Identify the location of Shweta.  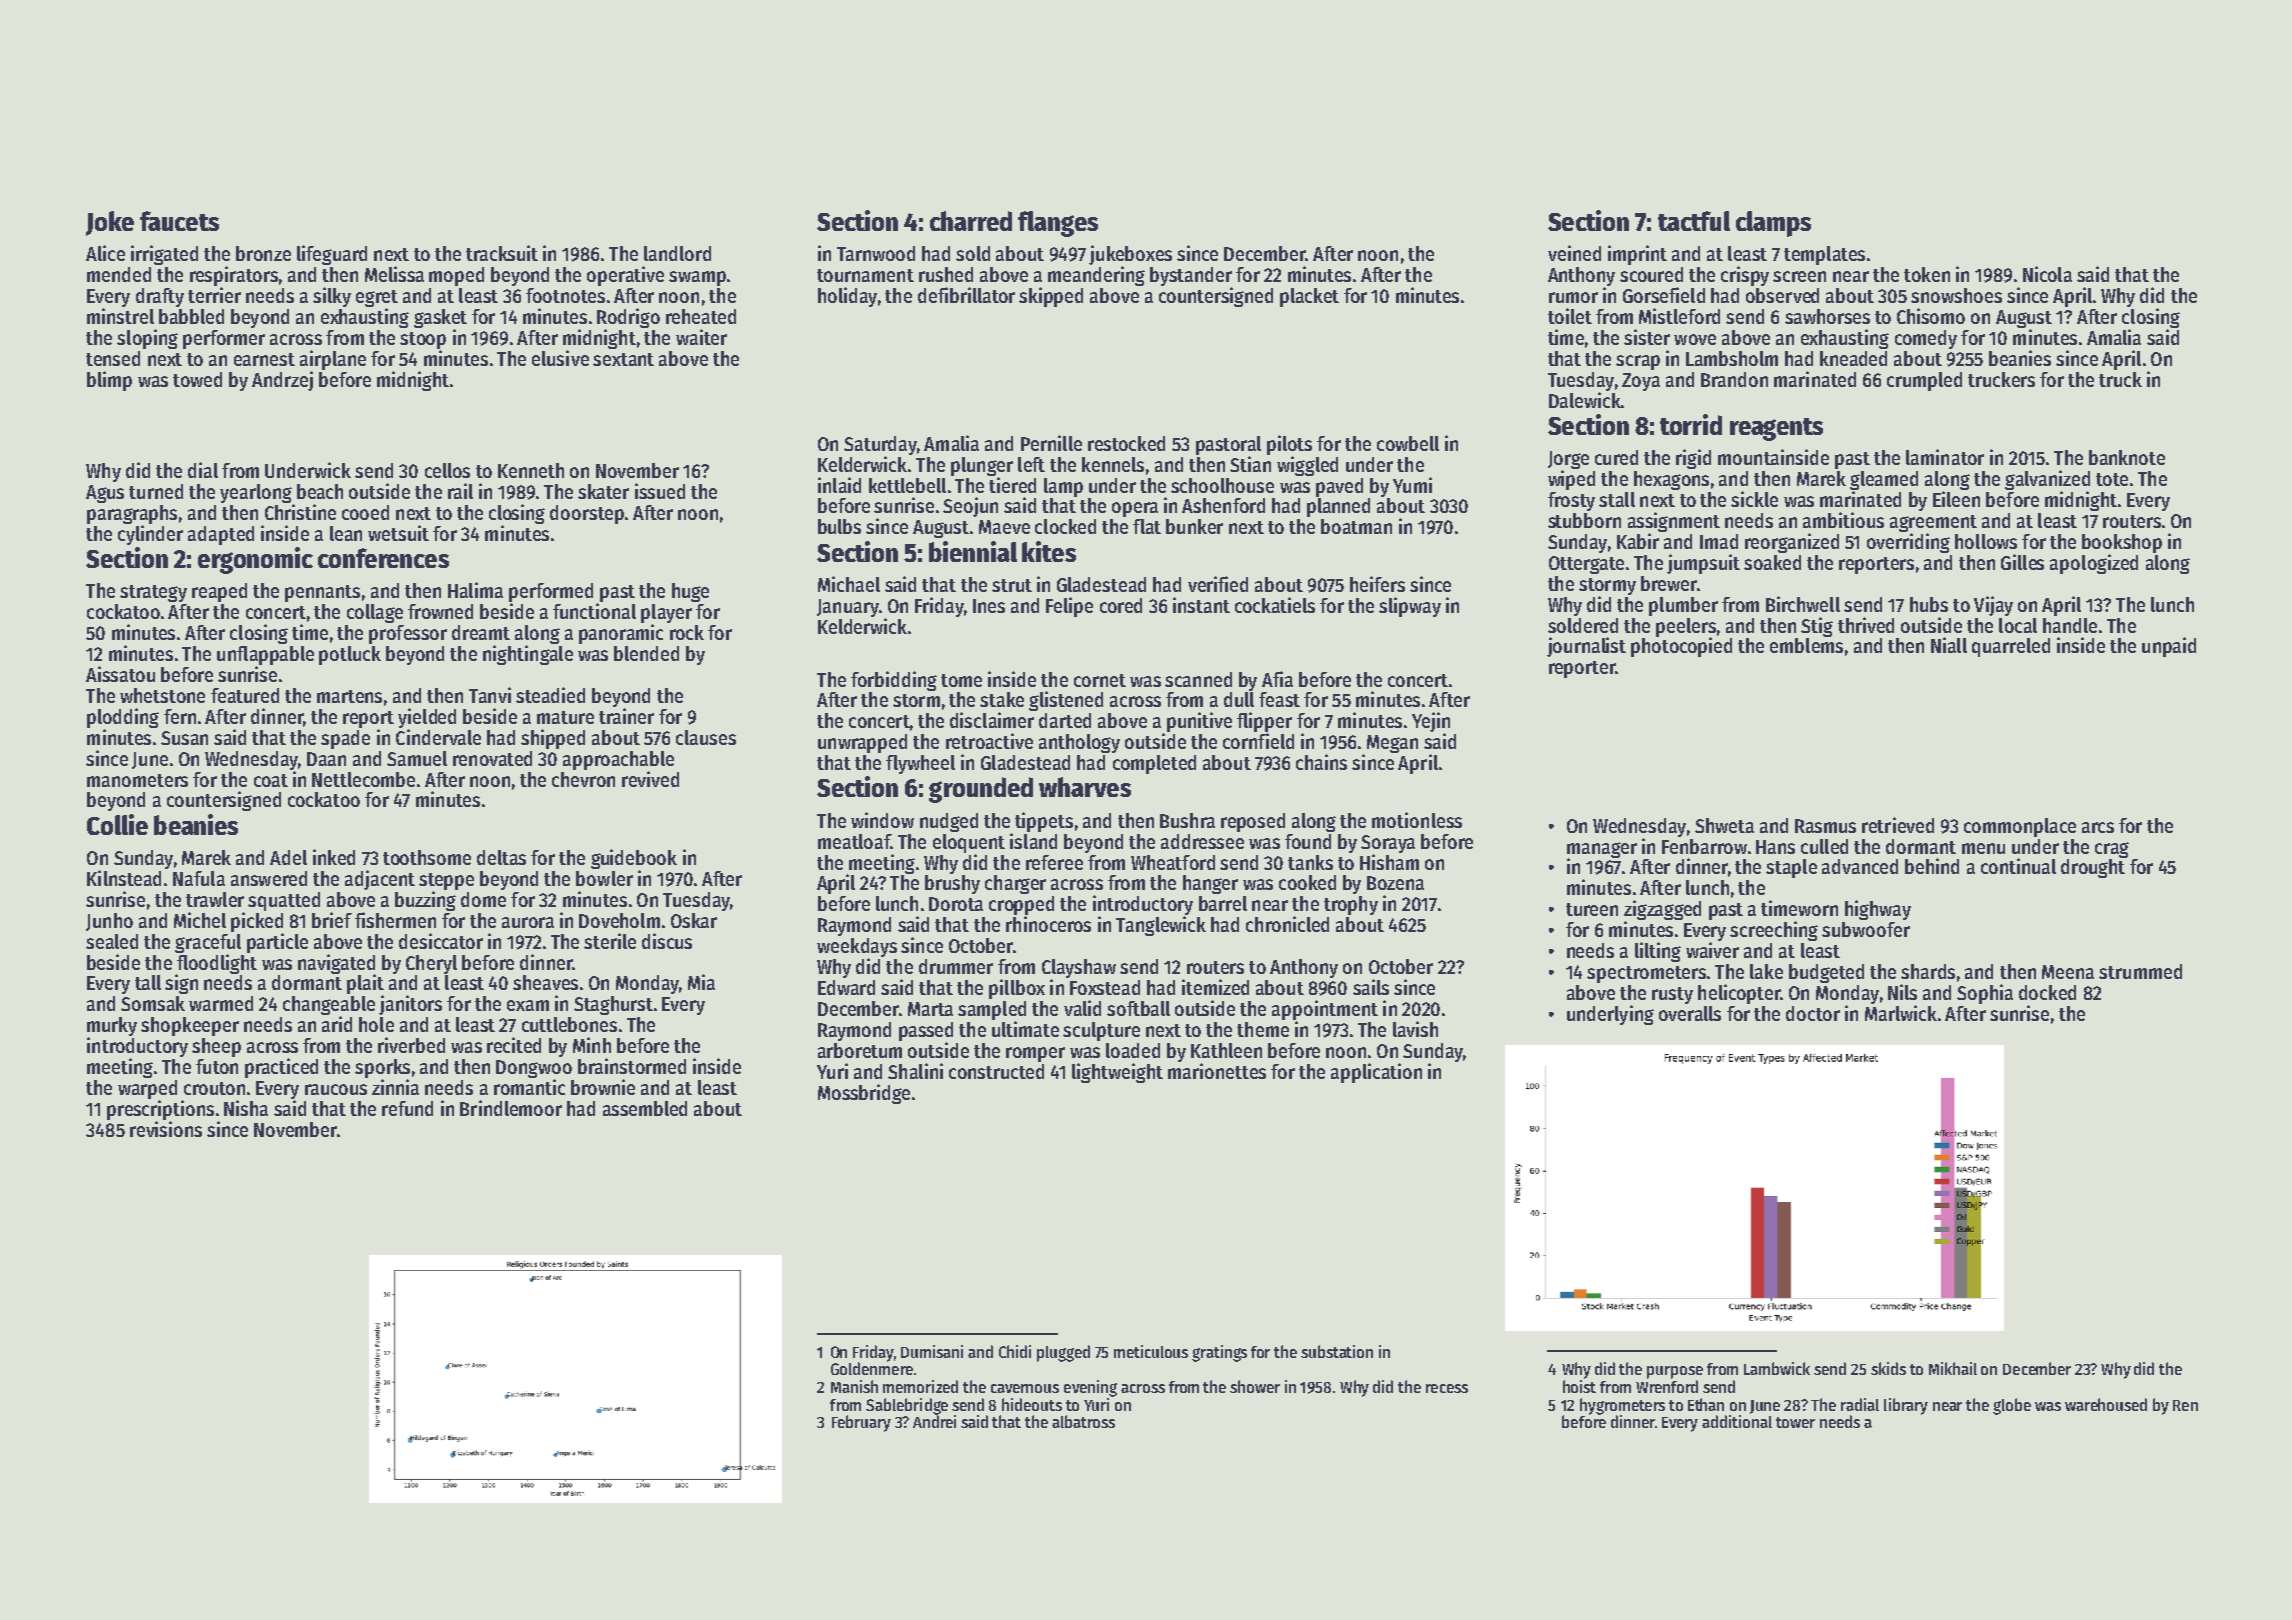
(1724, 825).
